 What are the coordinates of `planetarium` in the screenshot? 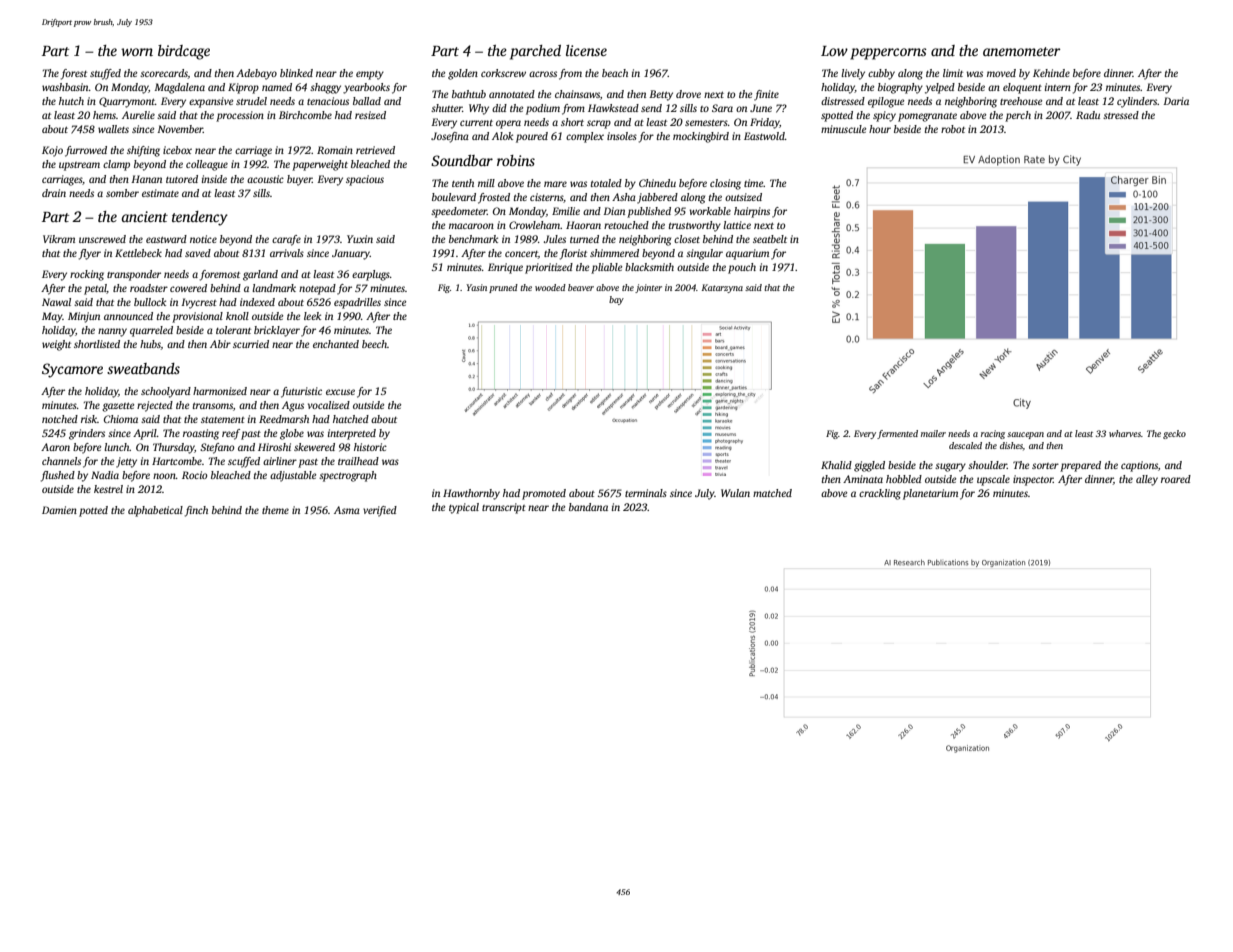 It's located at (930, 494).
